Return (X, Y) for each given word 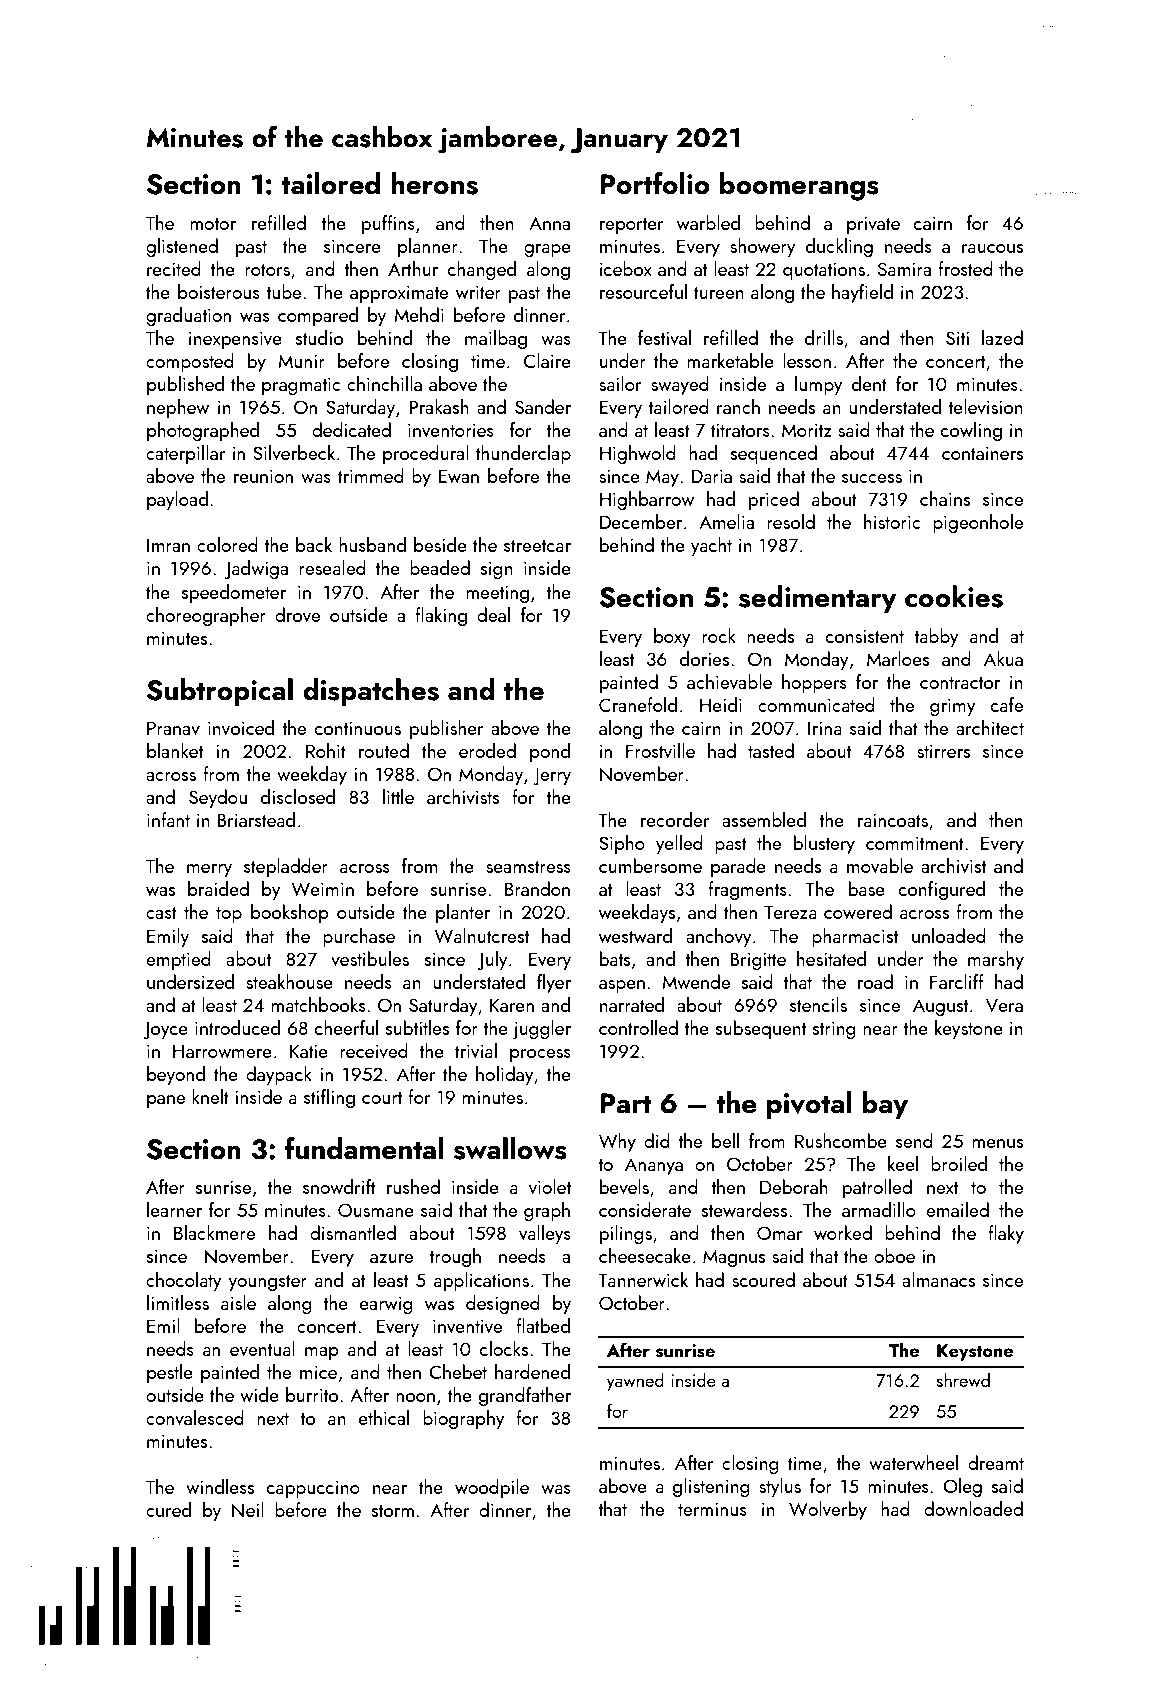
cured (168, 1509)
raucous (992, 248)
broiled (959, 1163)
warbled (708, 222)
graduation (188, 316)
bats (615, 958)
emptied (178, 960)
